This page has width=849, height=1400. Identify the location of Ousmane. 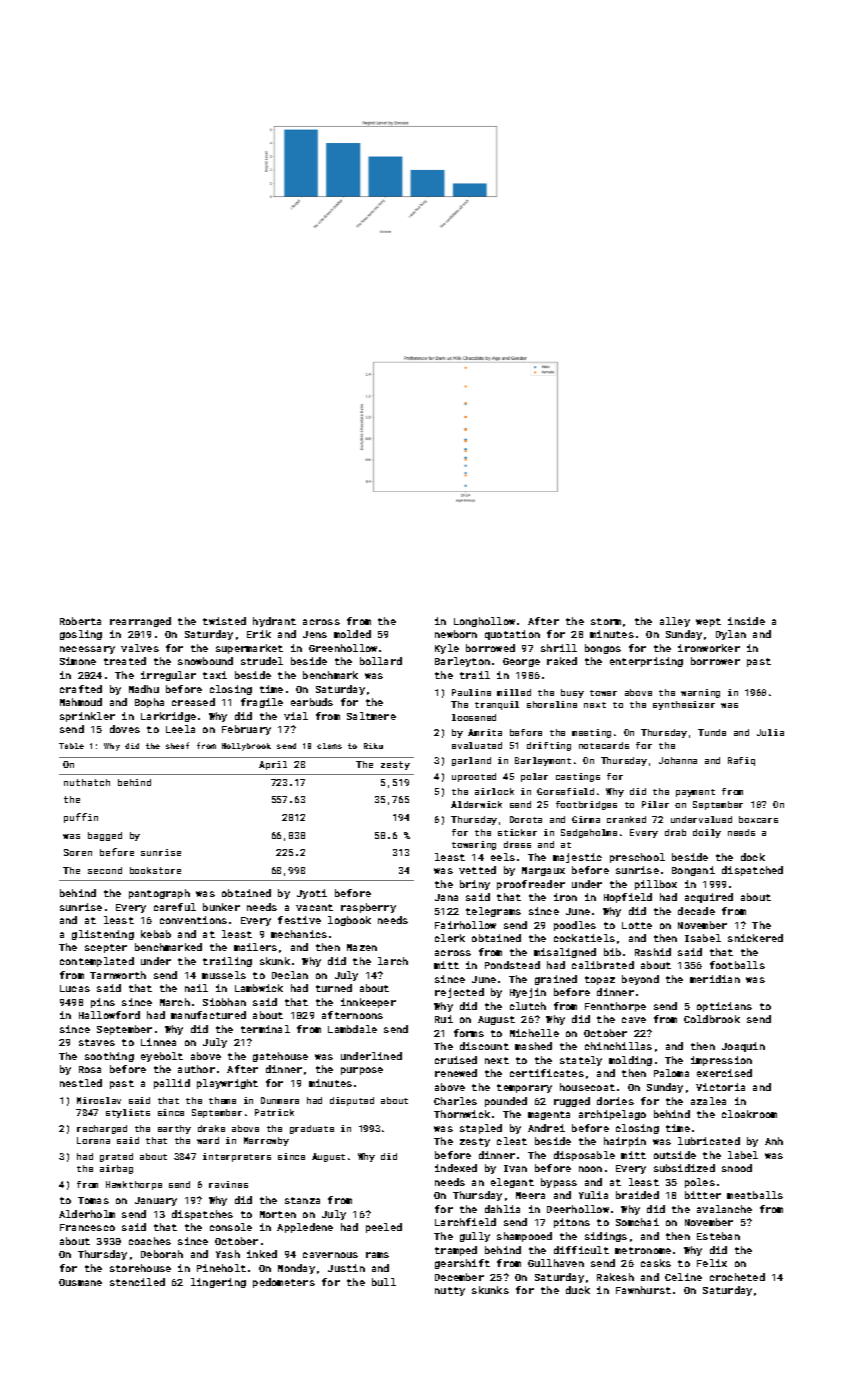
(80, 1282).
